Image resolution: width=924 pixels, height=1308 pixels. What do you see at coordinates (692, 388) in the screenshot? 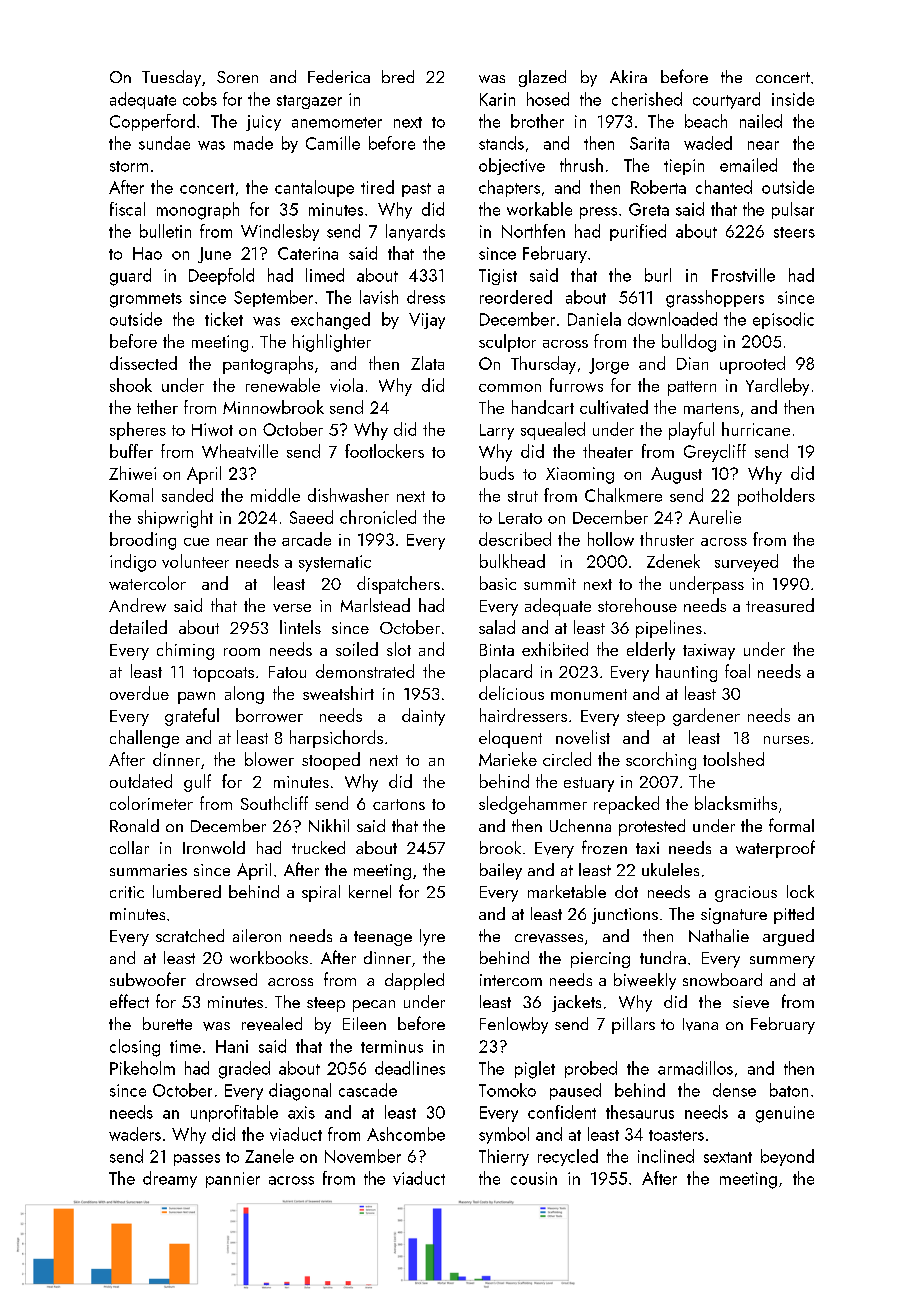
I see `pattern` at bounding box center [692, 388].
